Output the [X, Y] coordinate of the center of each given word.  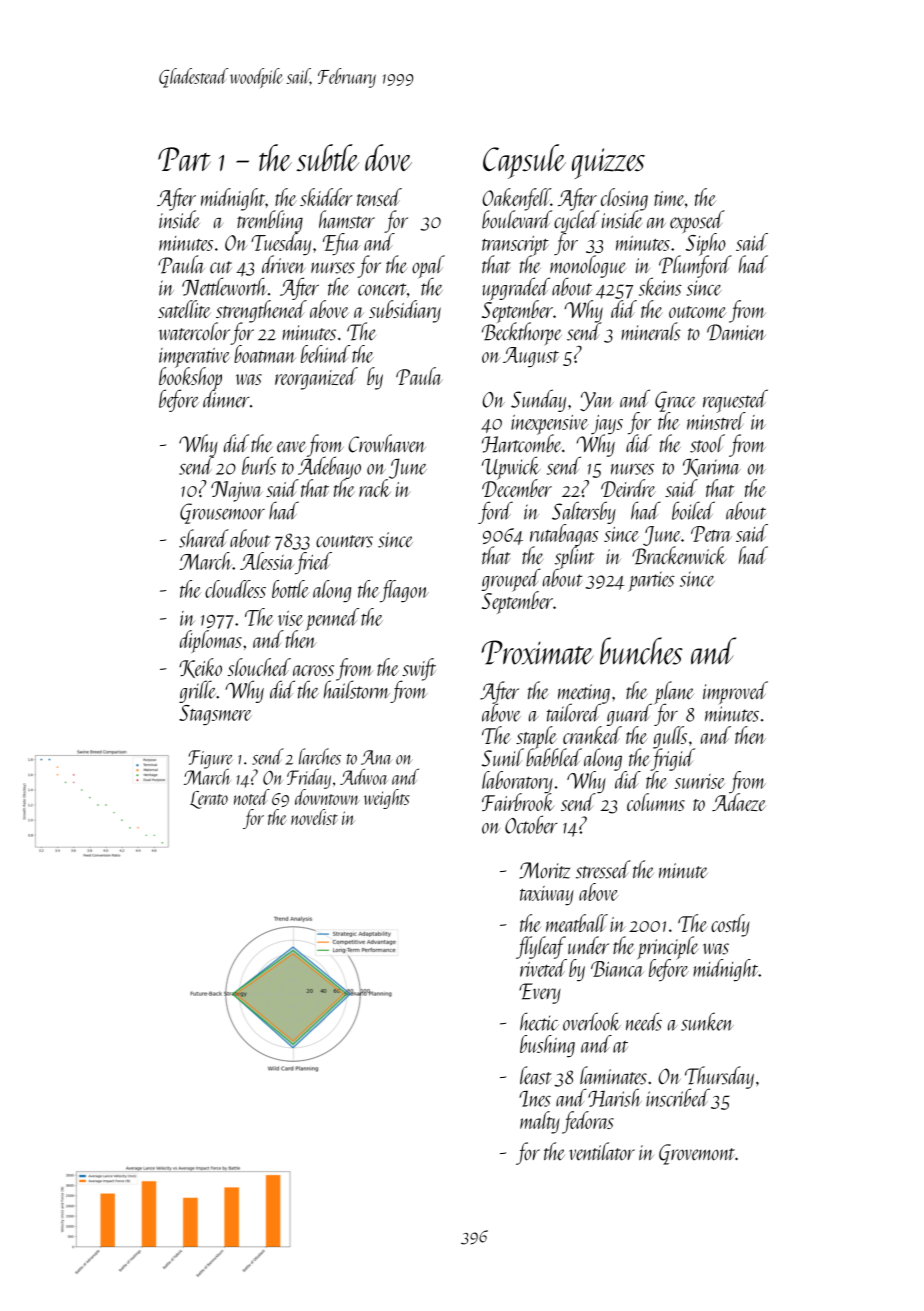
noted [252, 797]
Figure [211, 759]
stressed [603, 869]
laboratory [517, 782]
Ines [535, 1099]
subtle [327, 157]
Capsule [524, 161]
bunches [641, 651]
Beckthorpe [522, 334]
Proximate [537, 652]
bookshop [190, 379]
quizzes [608, 163]
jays [607, 425]
